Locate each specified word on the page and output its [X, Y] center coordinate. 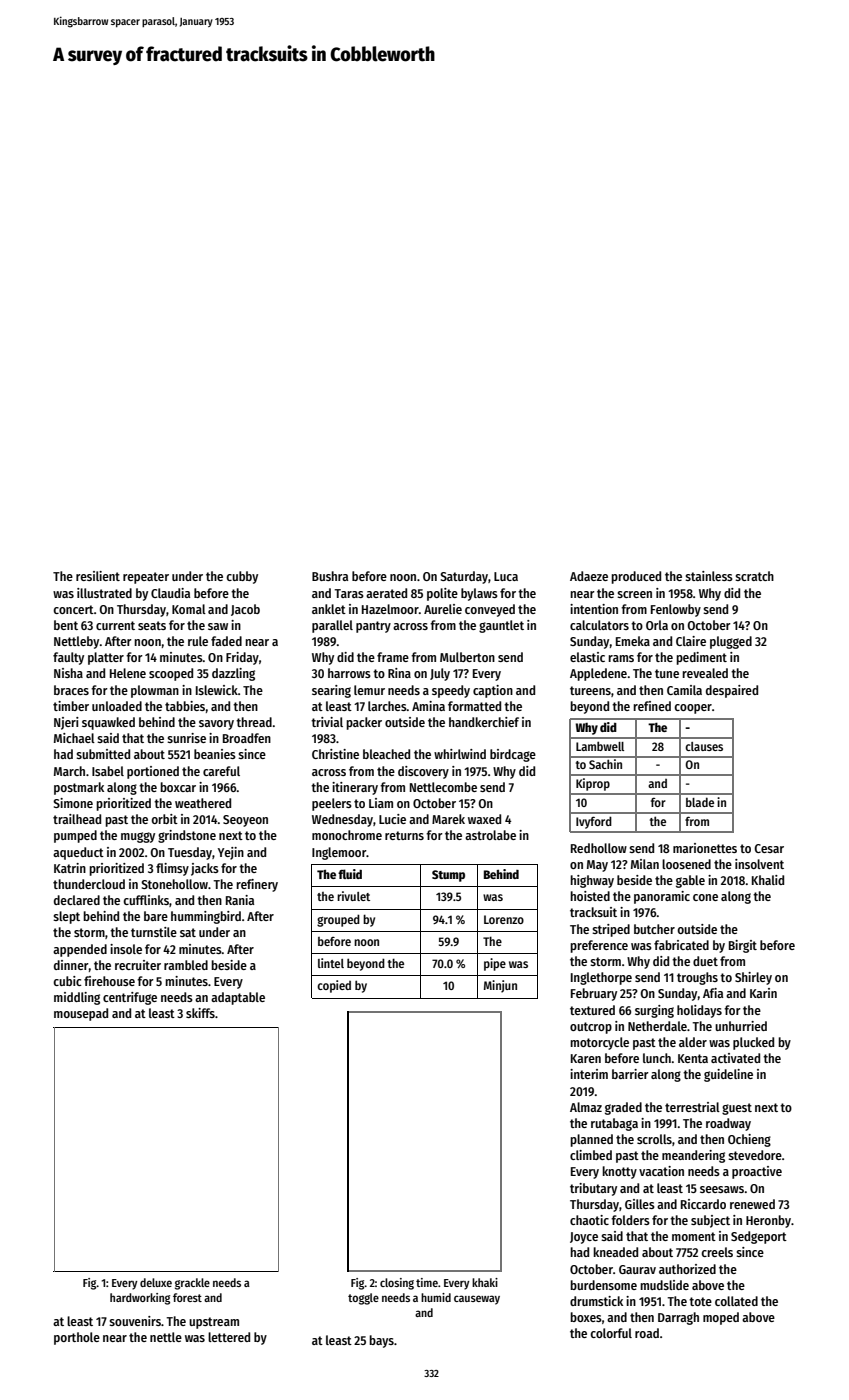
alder [693, 1042]
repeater [146, 578]
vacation [661, 1171]
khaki [485, 1282]
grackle [192, 1284]
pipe [495, 964]
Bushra [330, 576]
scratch [754, 576]
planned [591, 1140]
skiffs [200, 1013]
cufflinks [146, 900]
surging [654, 1011]
